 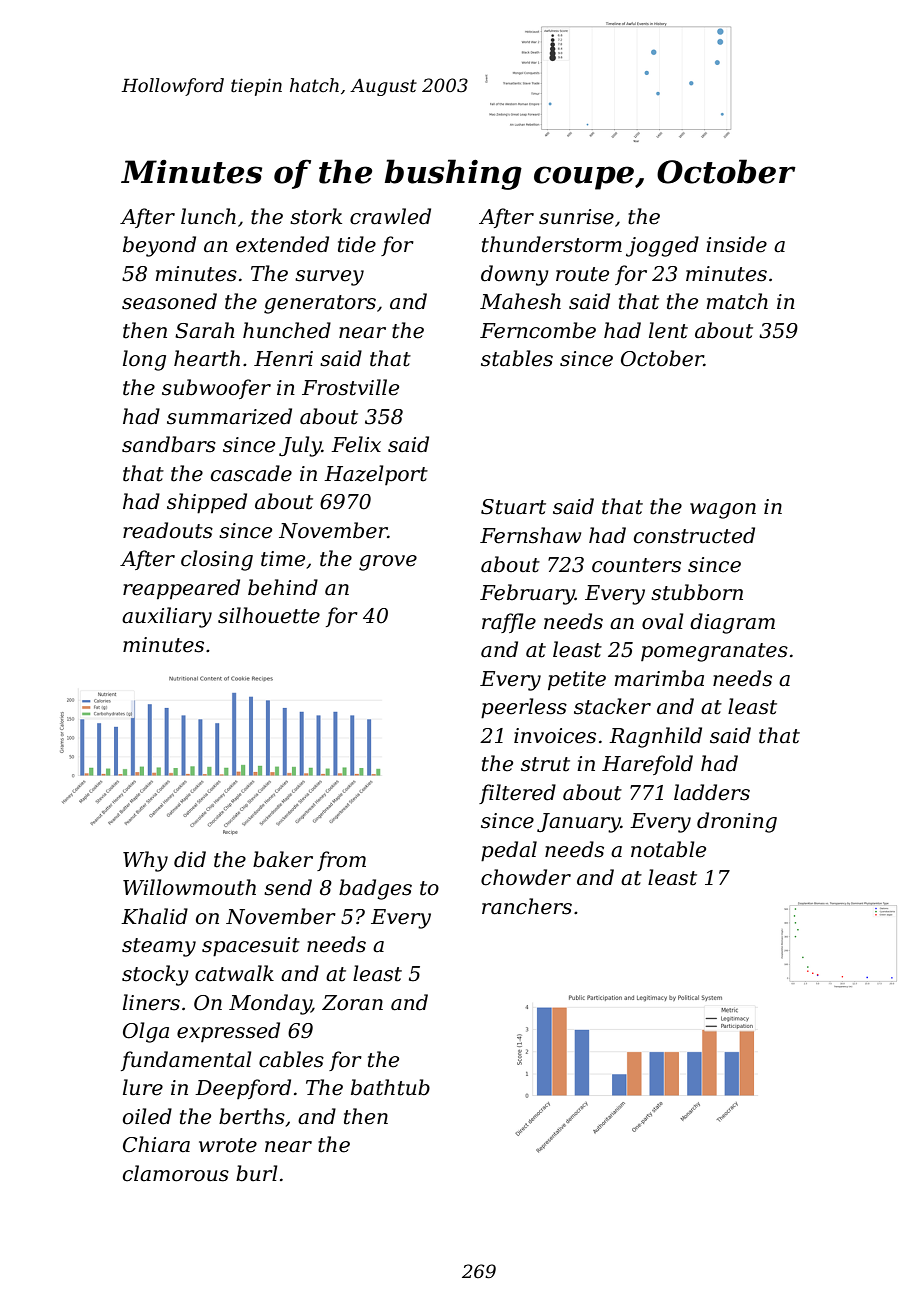 What do you see at coordinates (159, 246) in the image?
I see `beyond` at bounding box center [159, 246].
